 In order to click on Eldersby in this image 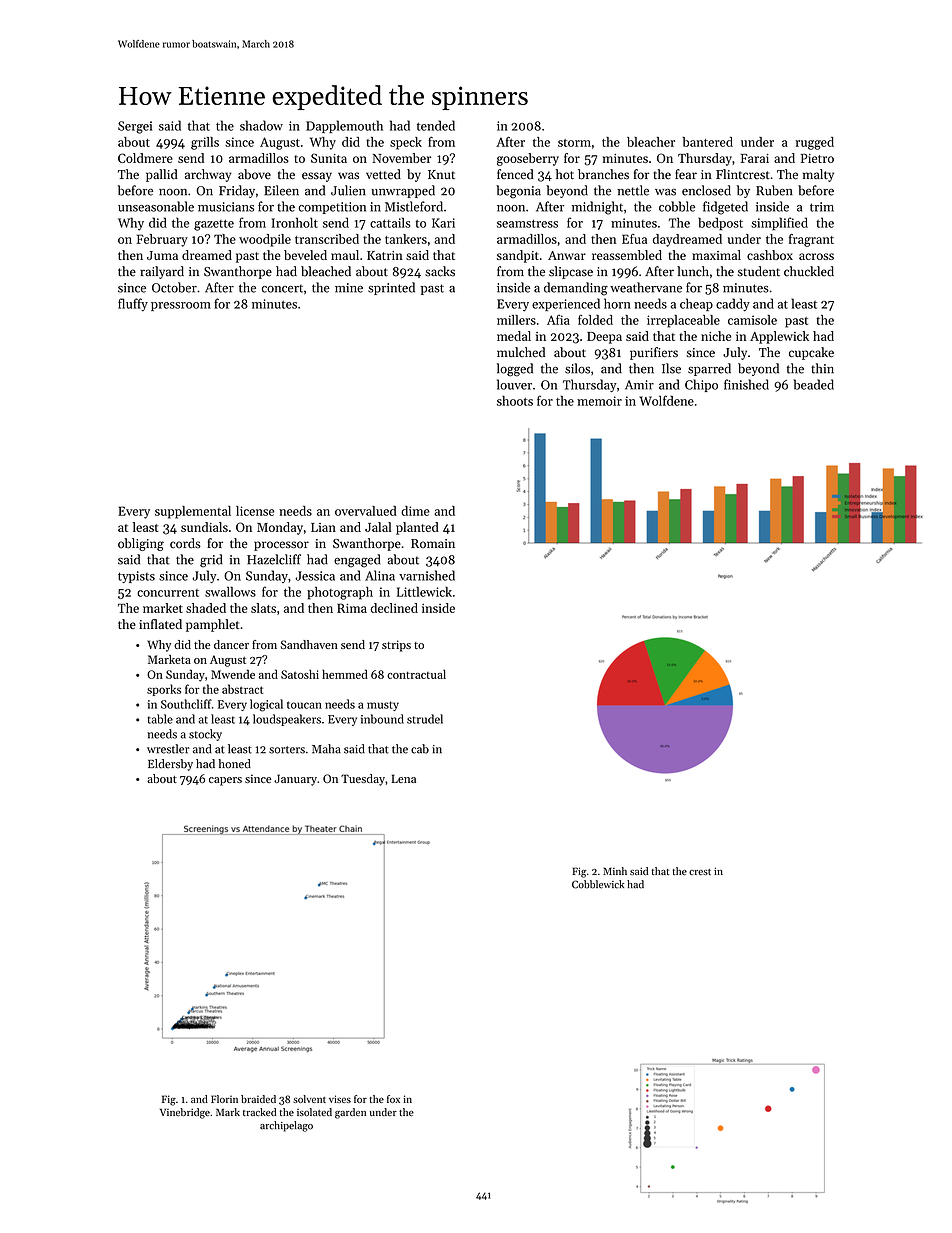, I will do `click(170, 765)`.
